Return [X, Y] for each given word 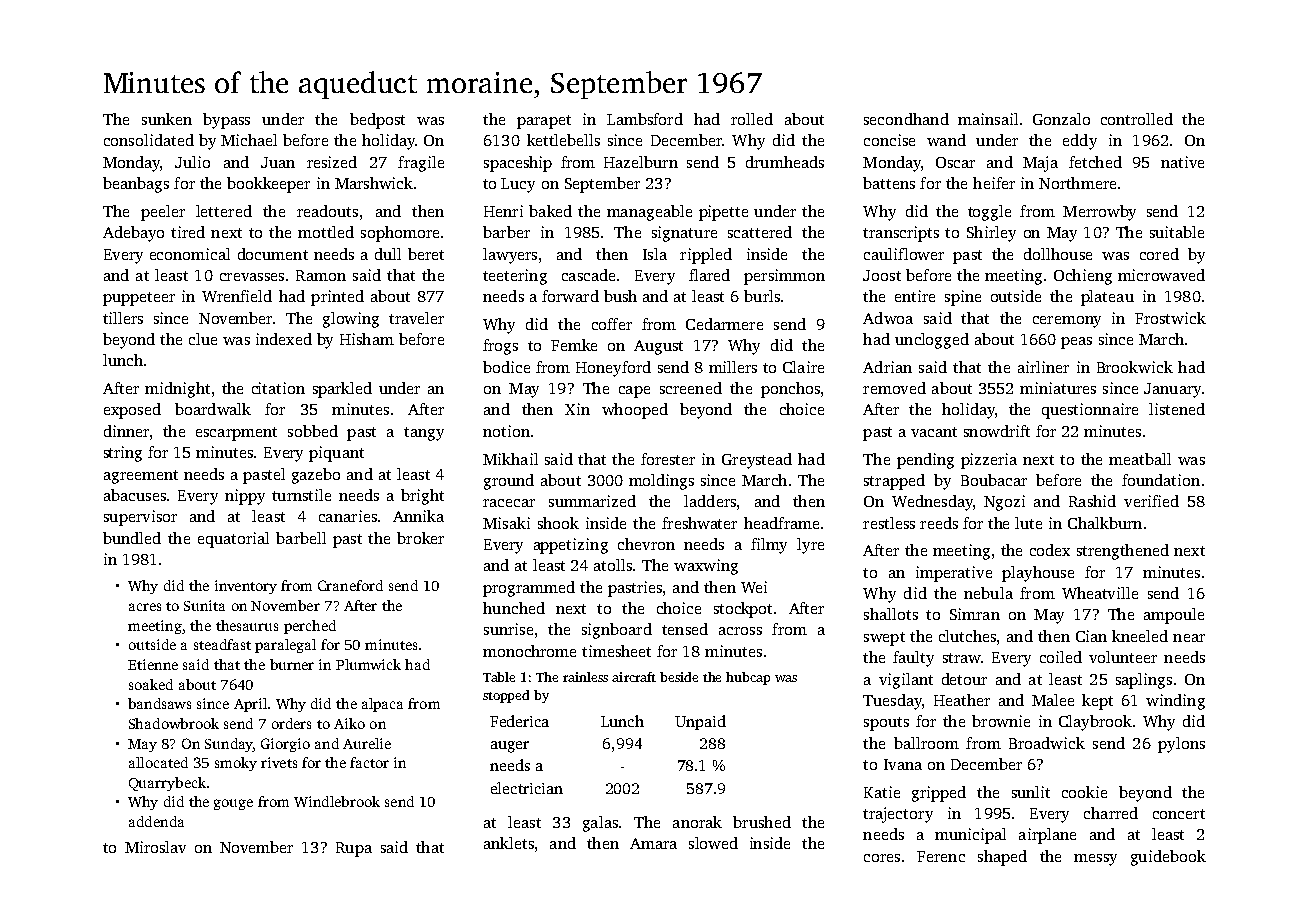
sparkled [342, 390]
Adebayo [133, 234]
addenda [156, 821]
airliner [1043, 367]
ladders [710, 501]
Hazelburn [641, 162]
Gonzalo [1061, 119]
